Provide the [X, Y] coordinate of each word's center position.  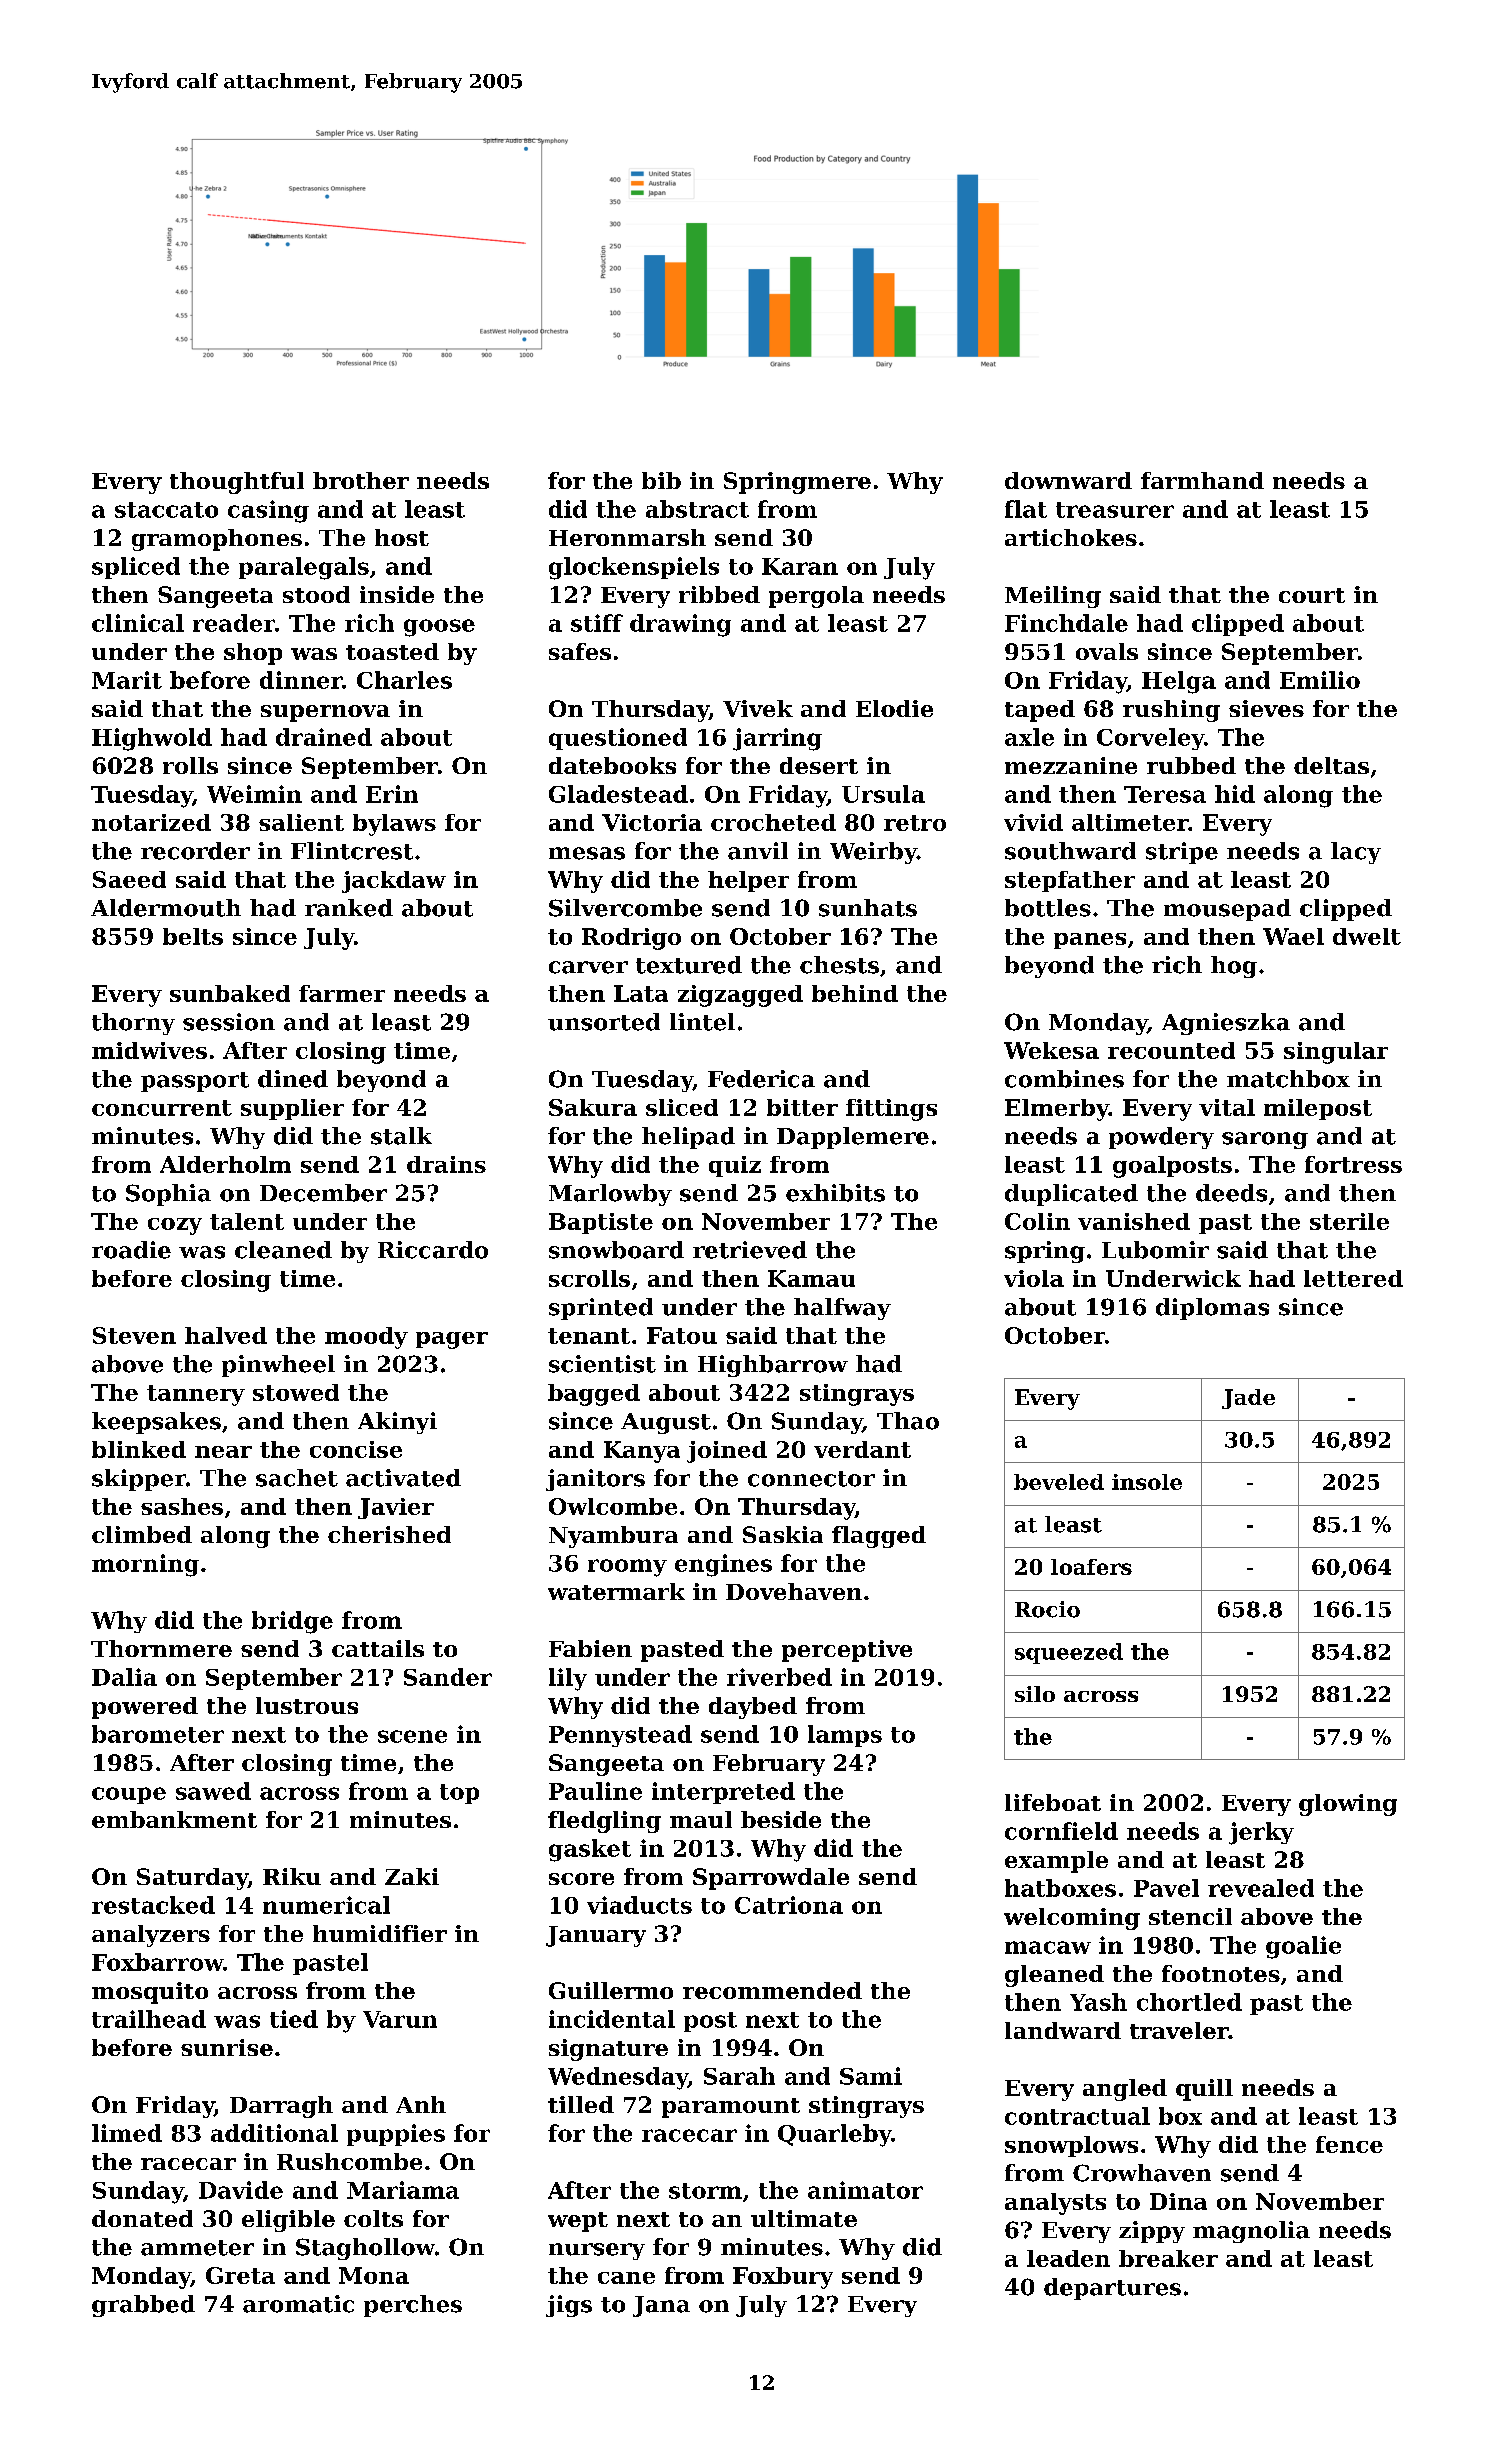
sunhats [868, 908]
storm [705, 2191]
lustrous [307, 1705]
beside [781, 1819]
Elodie [894, 708]
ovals [1107, 651]
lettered [1353, 1278]
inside [397, 594]
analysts [1055, 2204]
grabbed [143, 2306]
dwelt [1367, 936]
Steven [134, 1335]
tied [294, 2019]
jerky [1261, 1833]
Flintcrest [352, 851]
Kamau [811, 1278]
